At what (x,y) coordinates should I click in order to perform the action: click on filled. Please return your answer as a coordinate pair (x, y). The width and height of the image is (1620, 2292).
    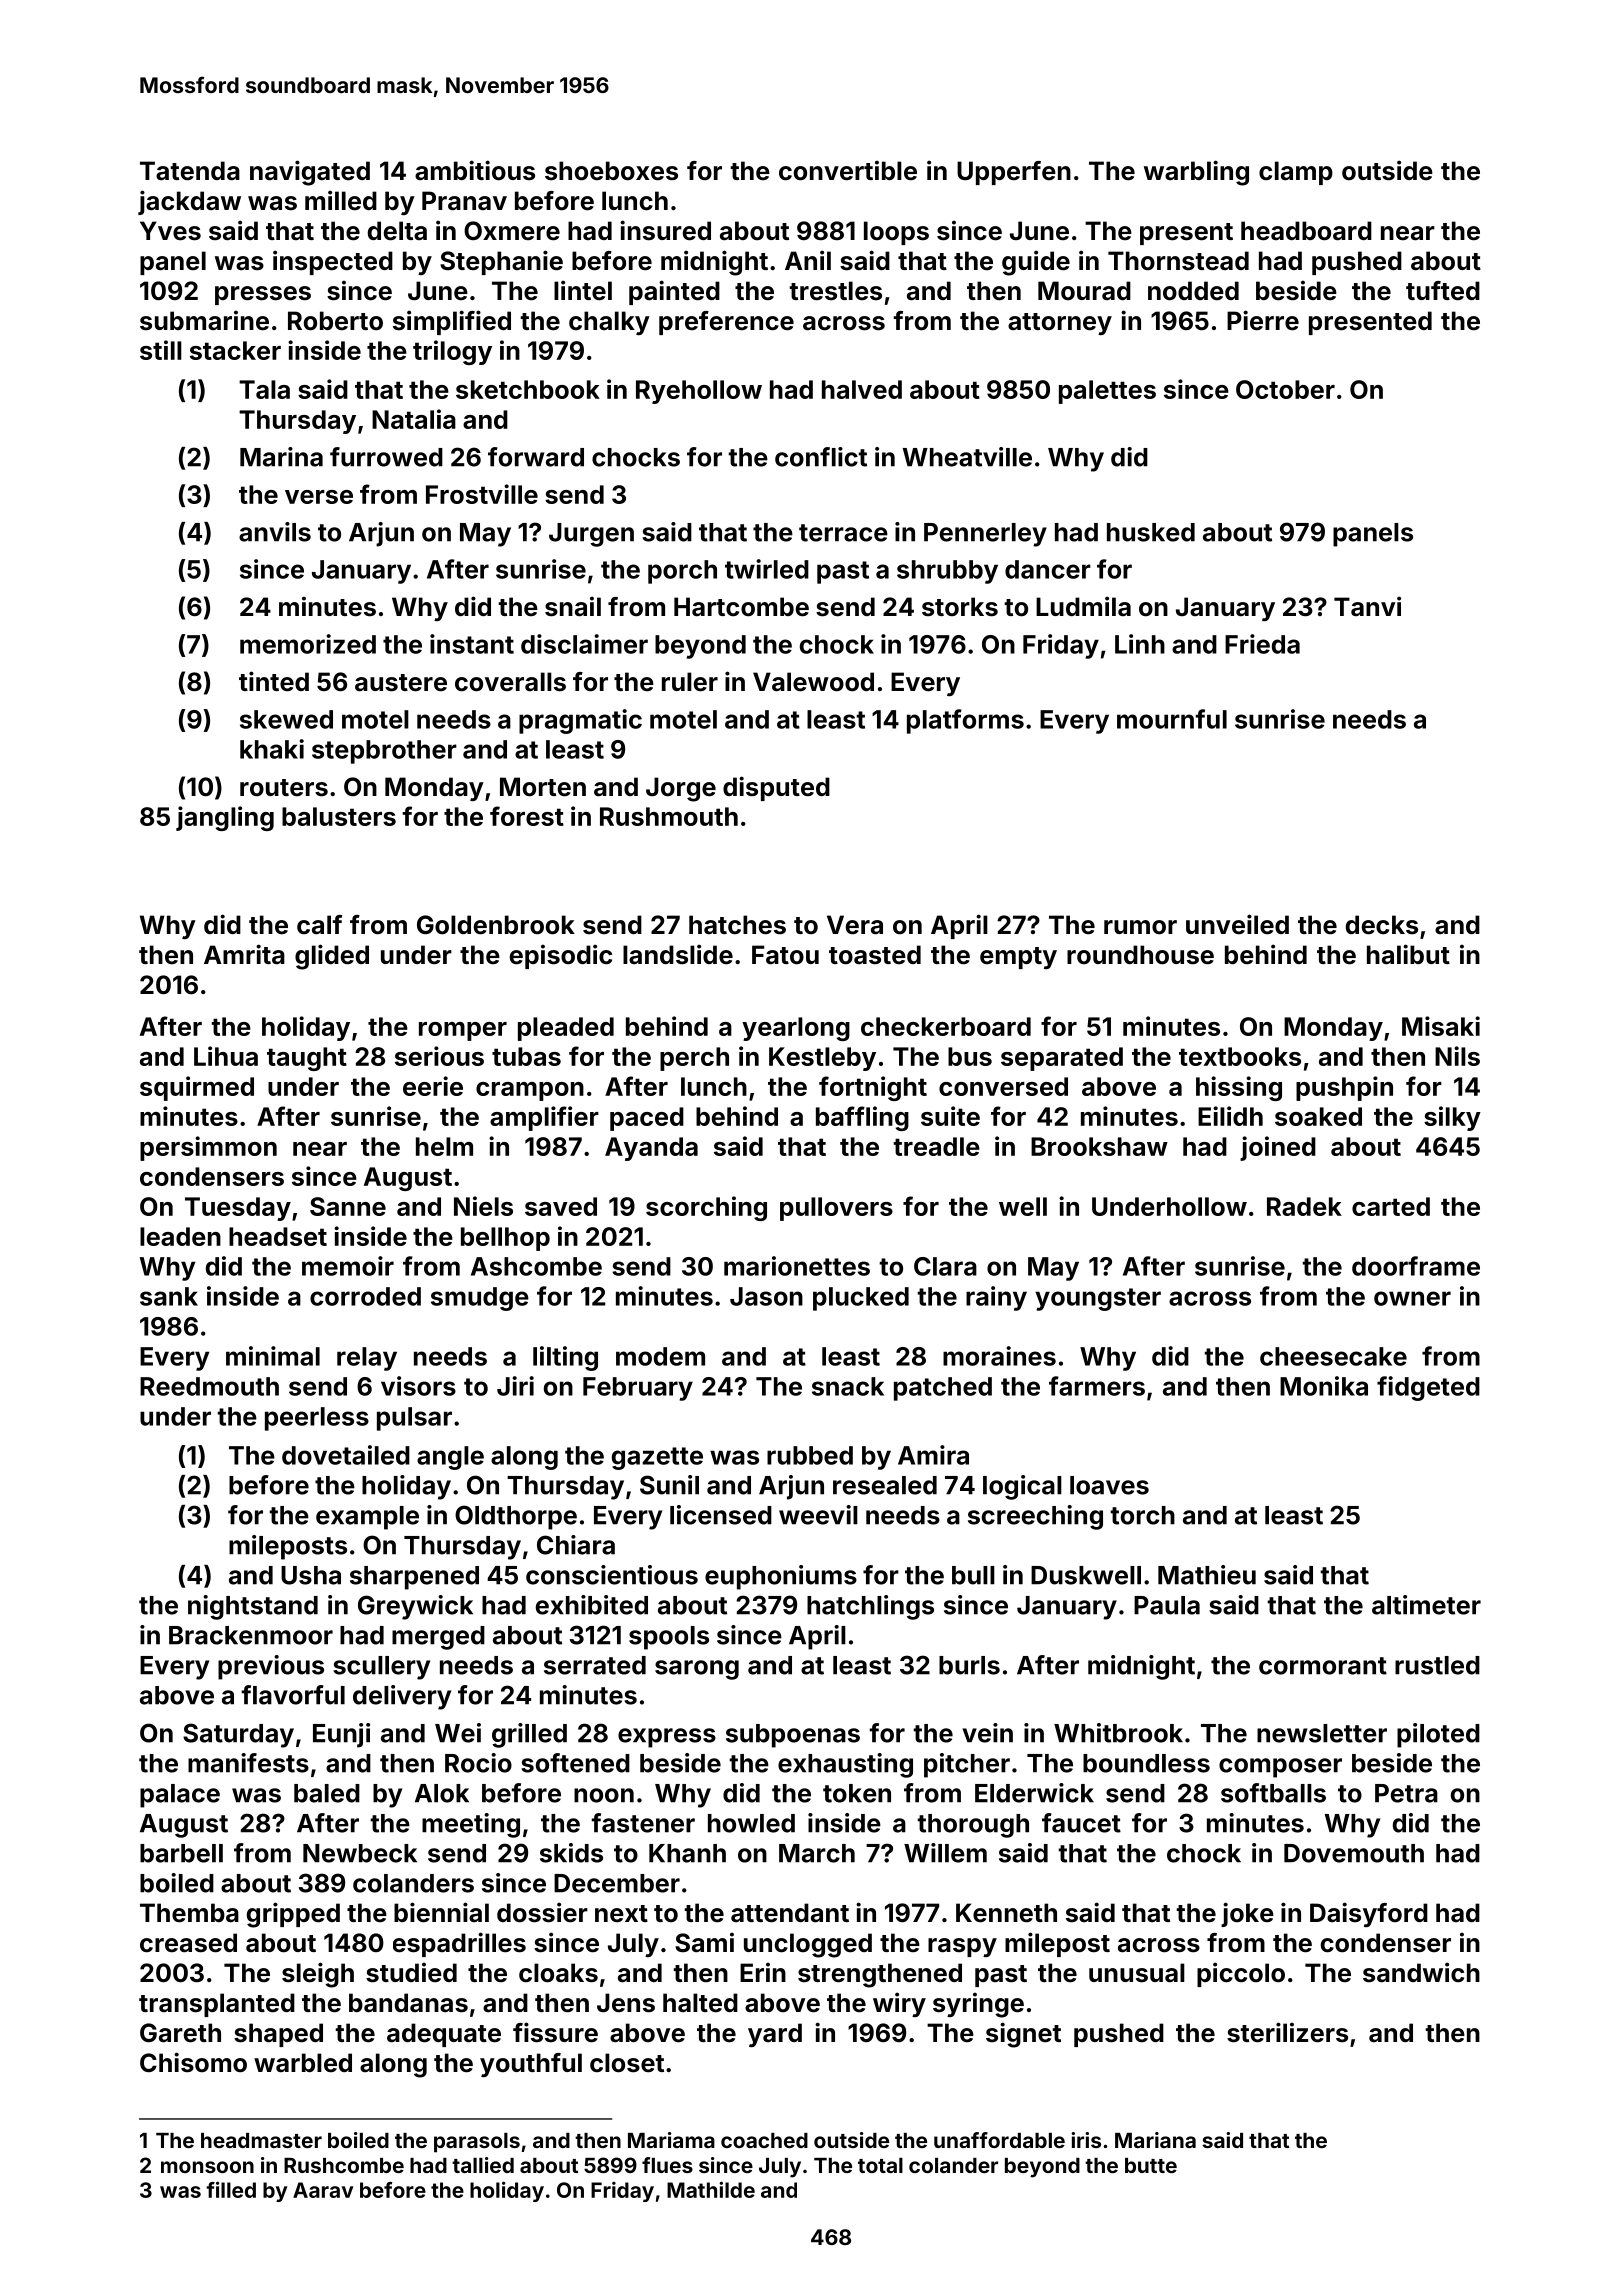
    Looking at the image, I should click on (231, 2189).
